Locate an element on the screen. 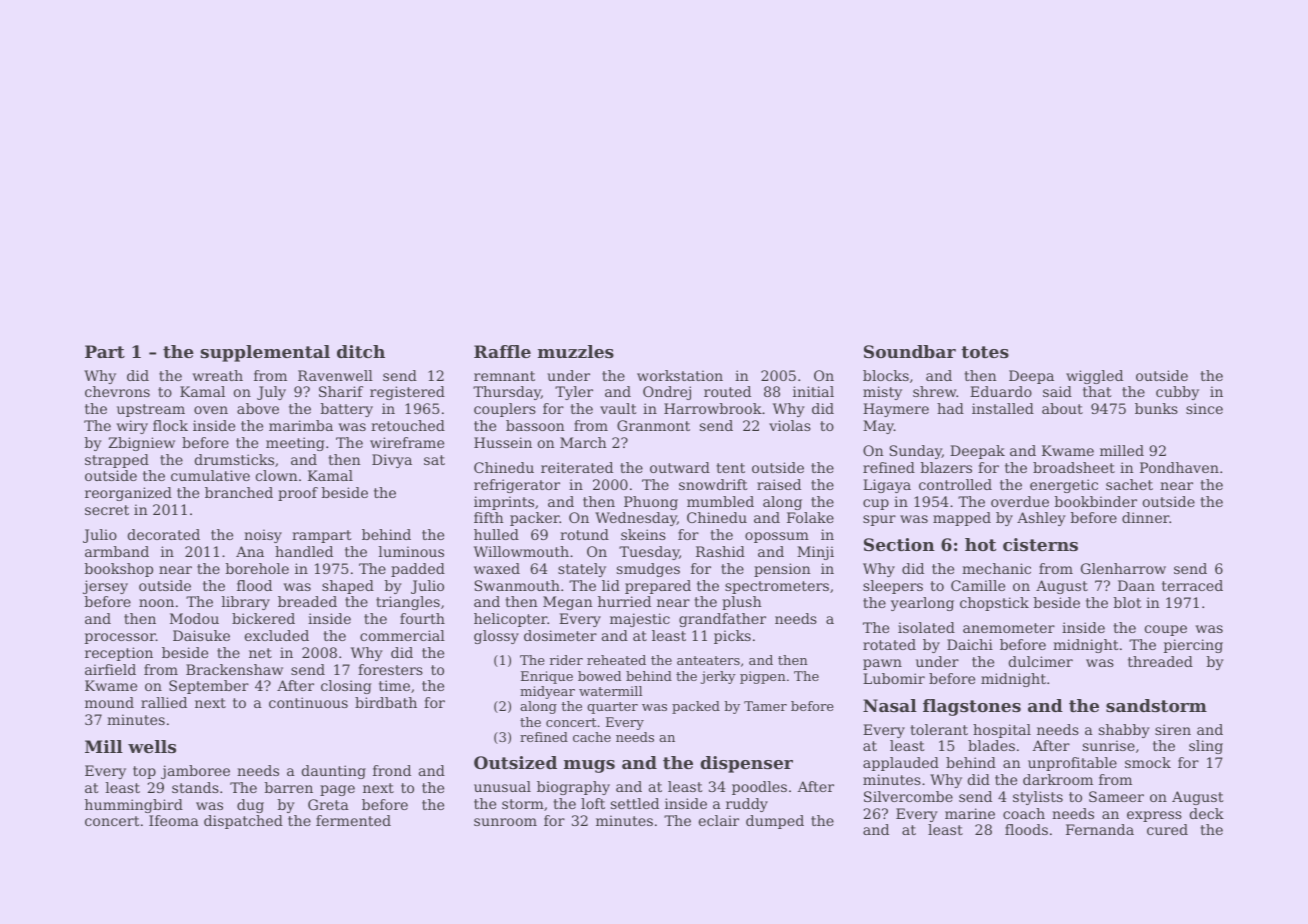 The image size is (1308, 924). chopstick is located at coordinates (994, 604).
